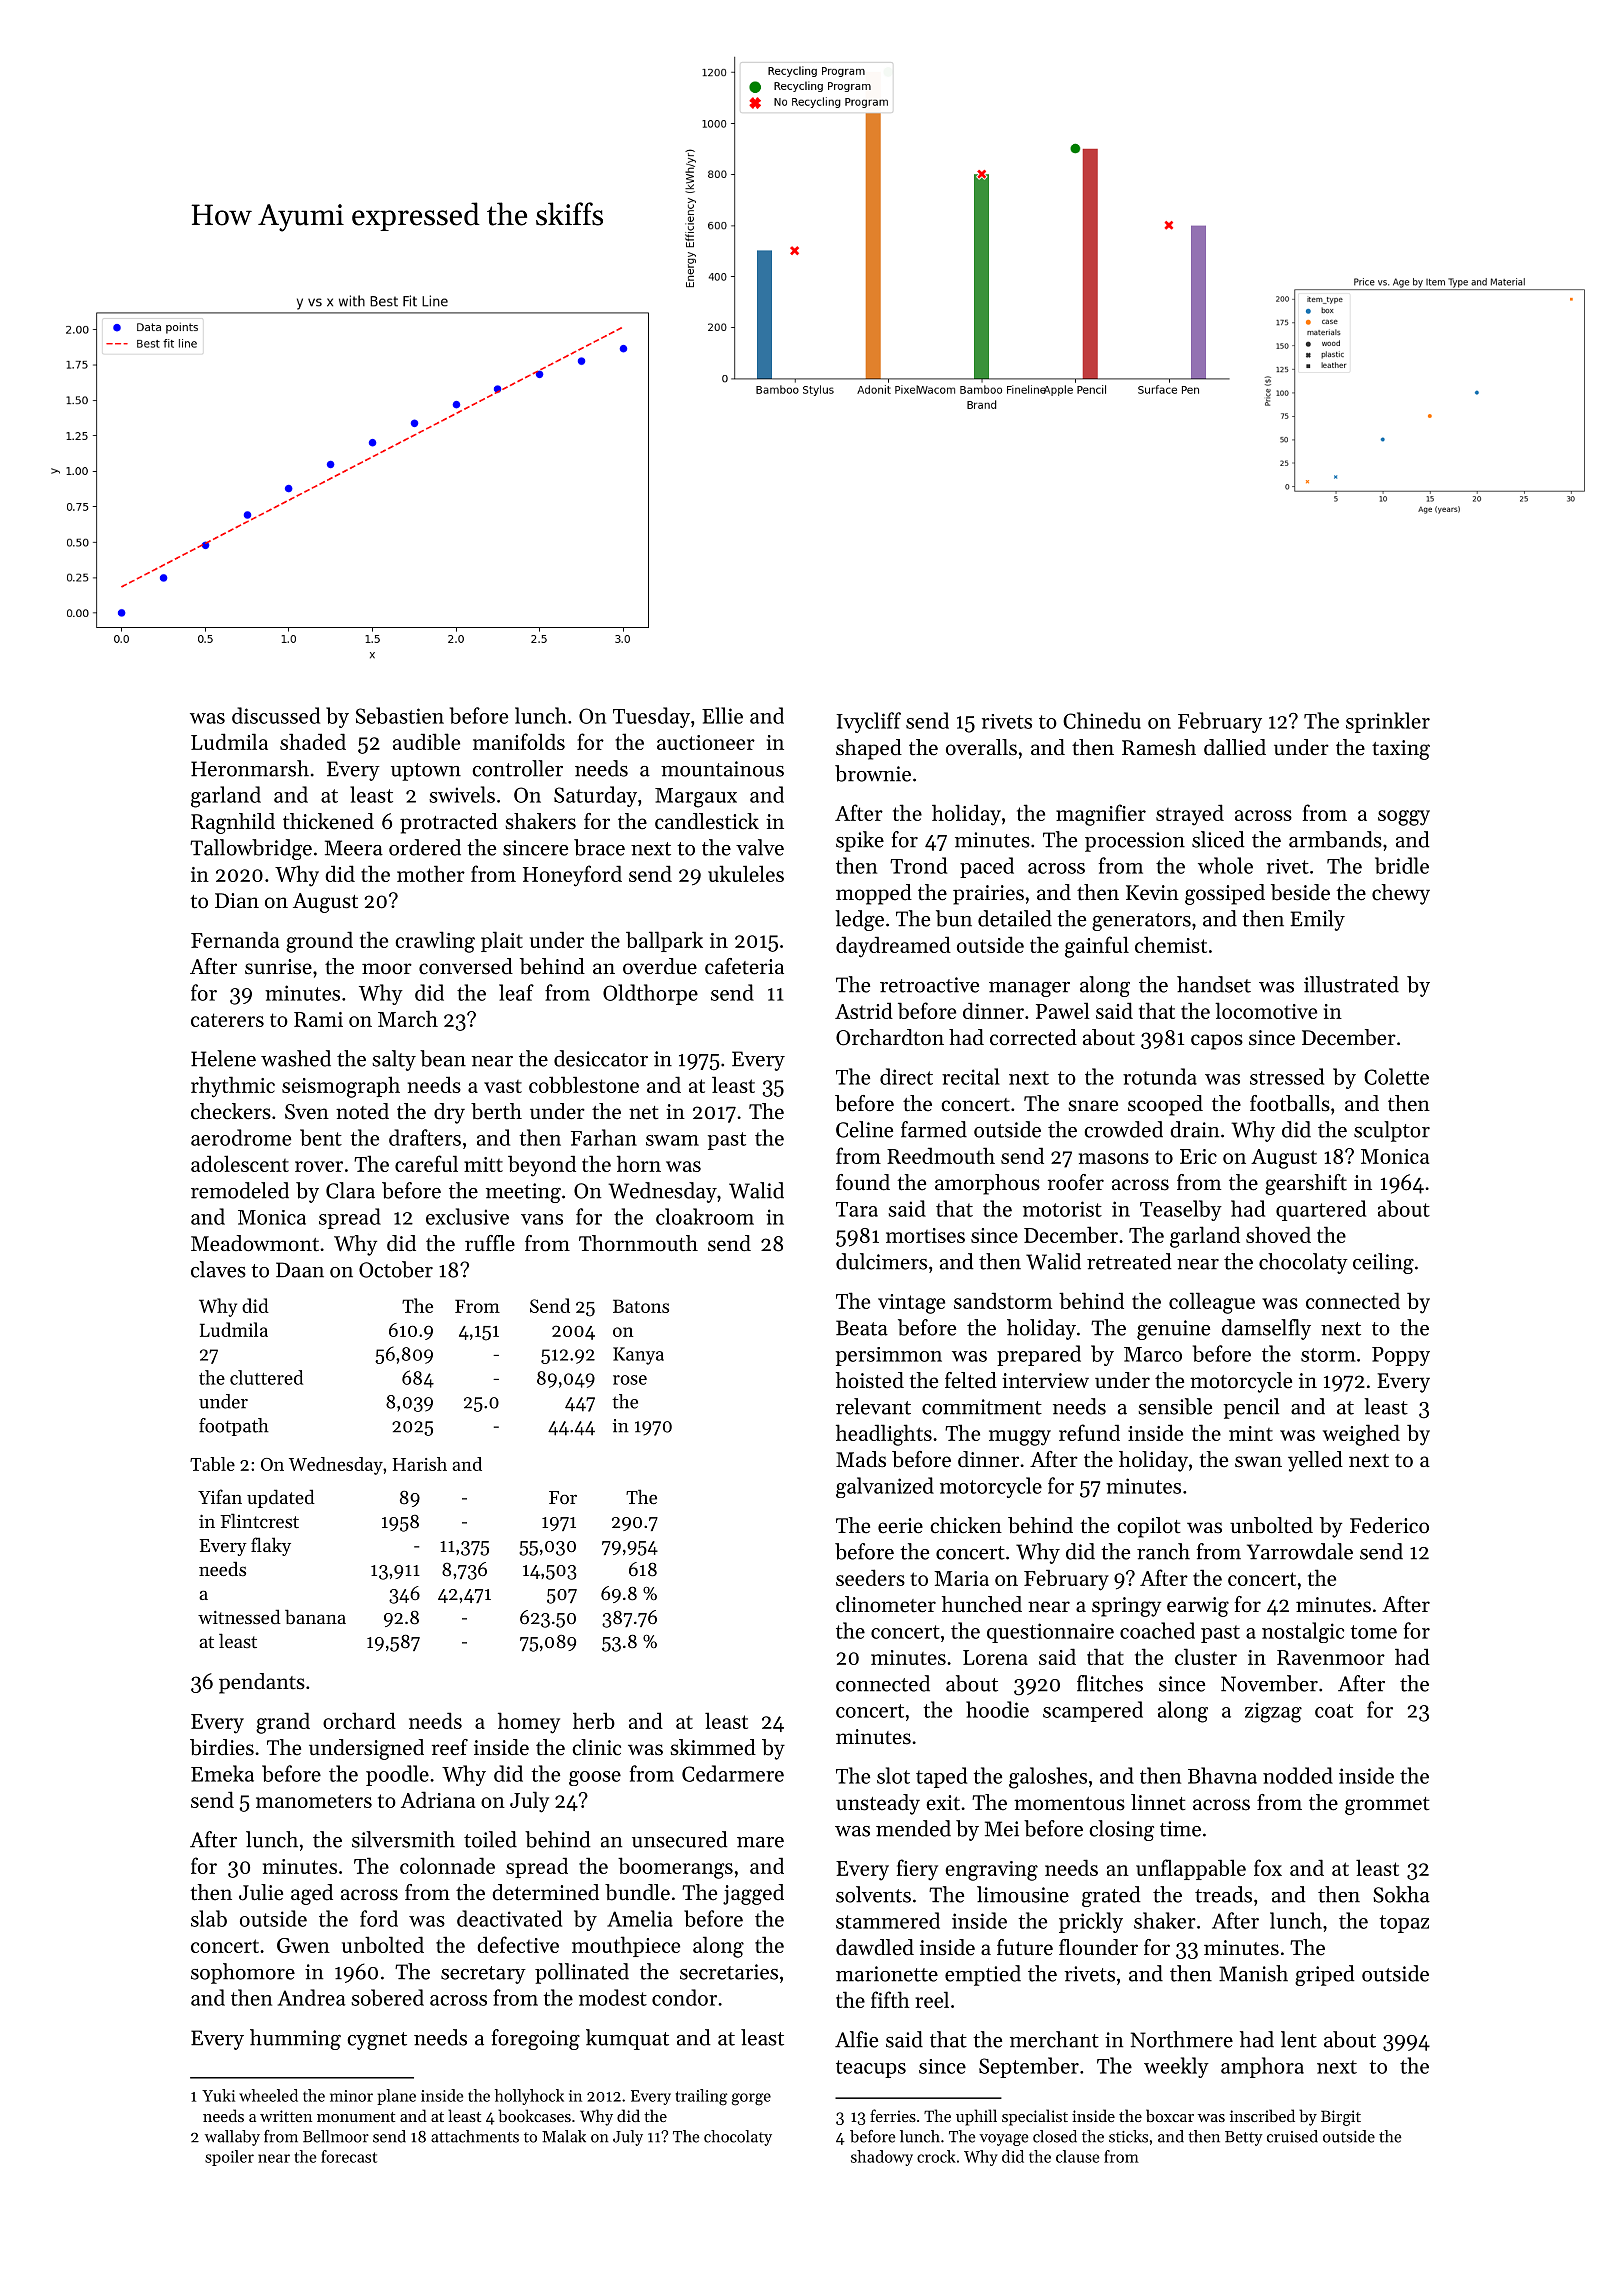  What do you see at coordinates (862, 1328) in the image?
I see `Beata` at bounding box center [862, 1328].
